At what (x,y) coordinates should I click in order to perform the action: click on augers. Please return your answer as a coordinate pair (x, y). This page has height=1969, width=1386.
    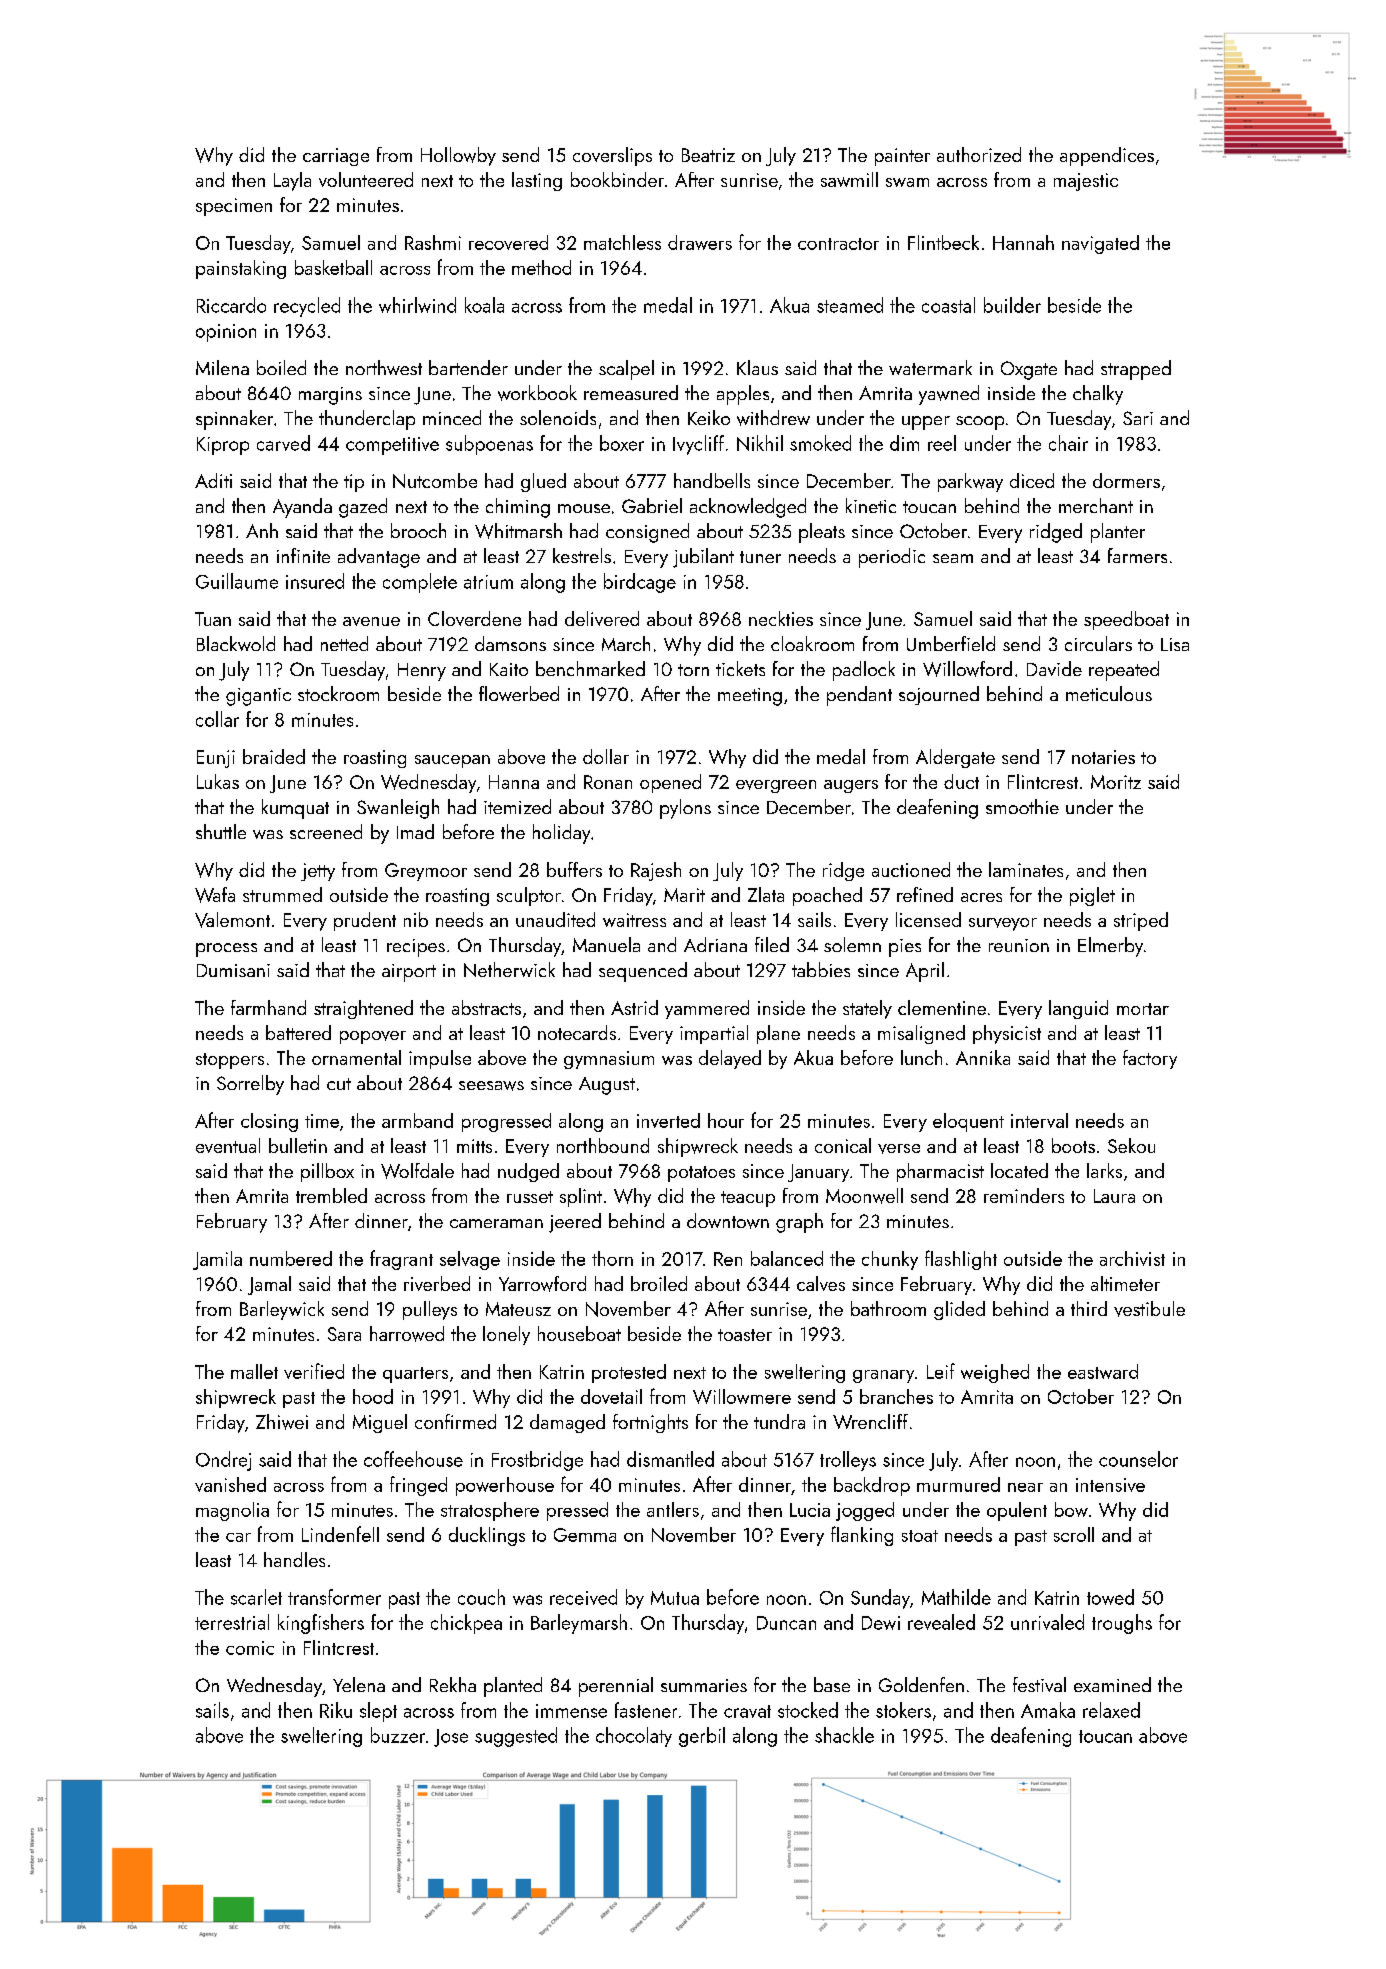
    Looking at the image, I should click on (851, 786).
